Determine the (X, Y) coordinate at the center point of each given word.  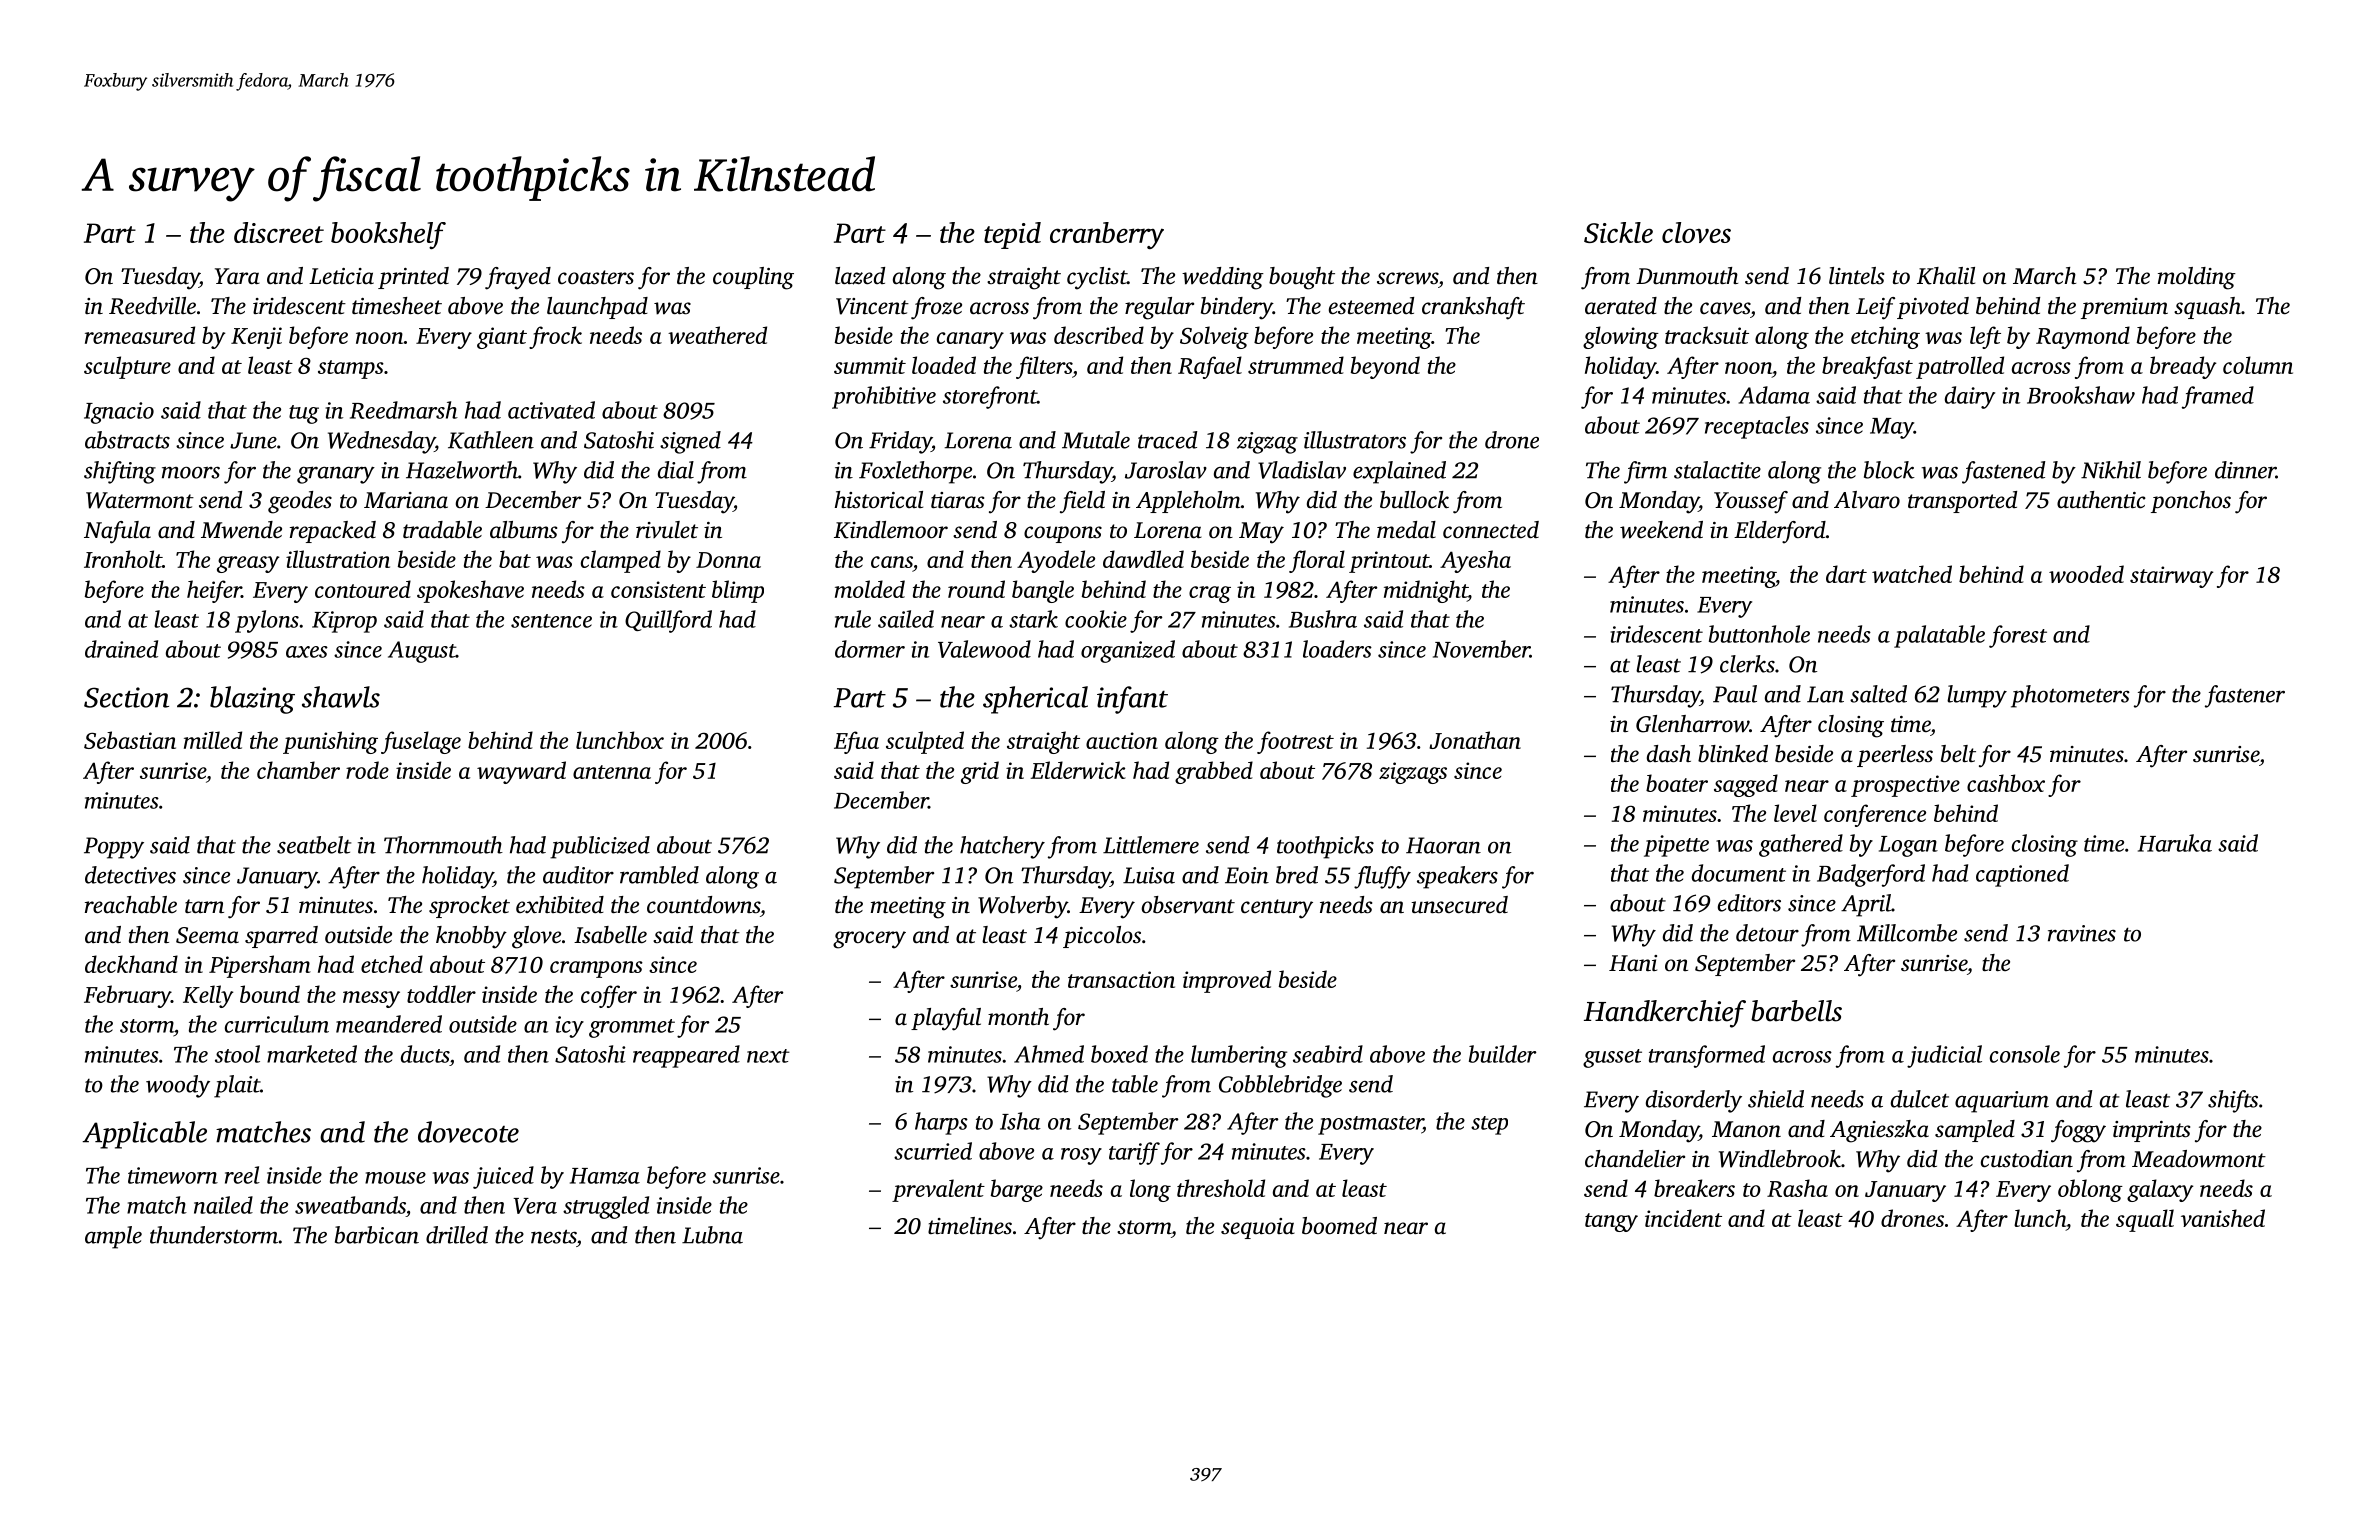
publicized (600, 847)
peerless (1895, 756)
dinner (2245, 470)
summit (870, 365)
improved (1227, 981)
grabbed (1214, 772)
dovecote (468, 1132)
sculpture (127, 367)
